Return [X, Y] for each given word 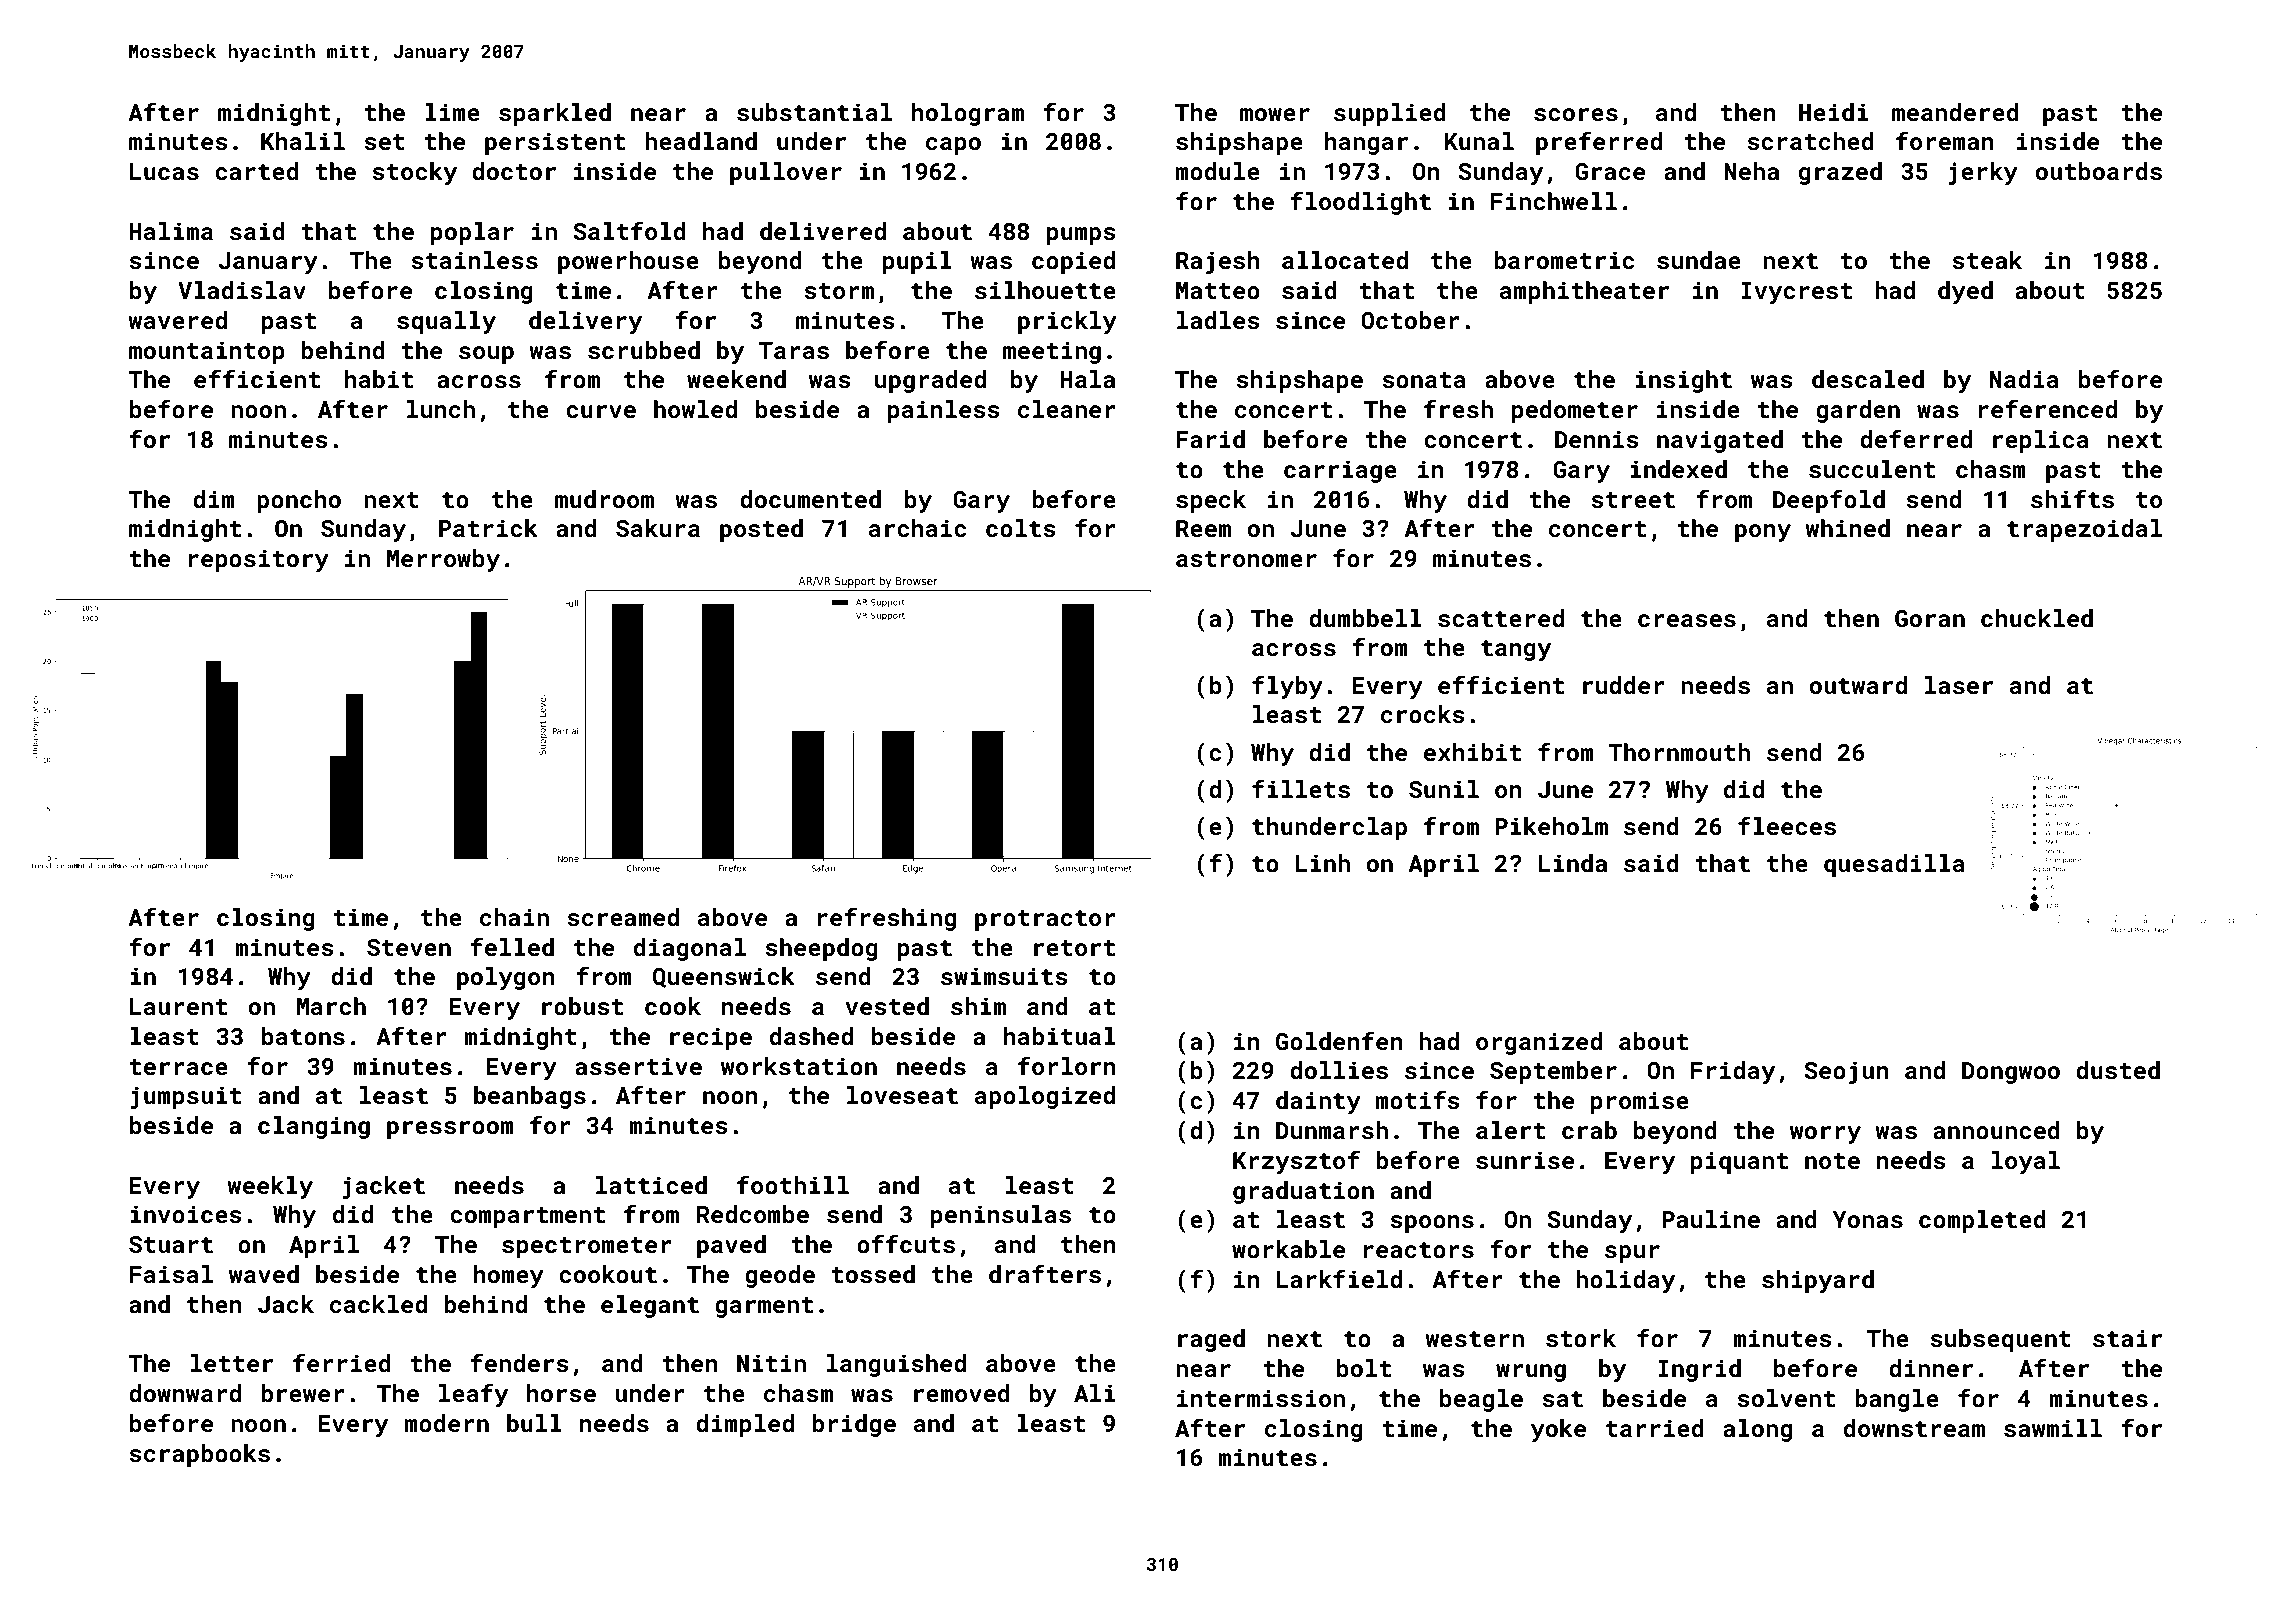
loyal [2026, 1162]
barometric [1564, 260]
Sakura [658, 528]
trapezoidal [2084, 530]
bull [534, 1423]
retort [1074, 948]
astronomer [1246, 559]
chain [514, 917]
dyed [1965, 292]
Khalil [303, 141]
